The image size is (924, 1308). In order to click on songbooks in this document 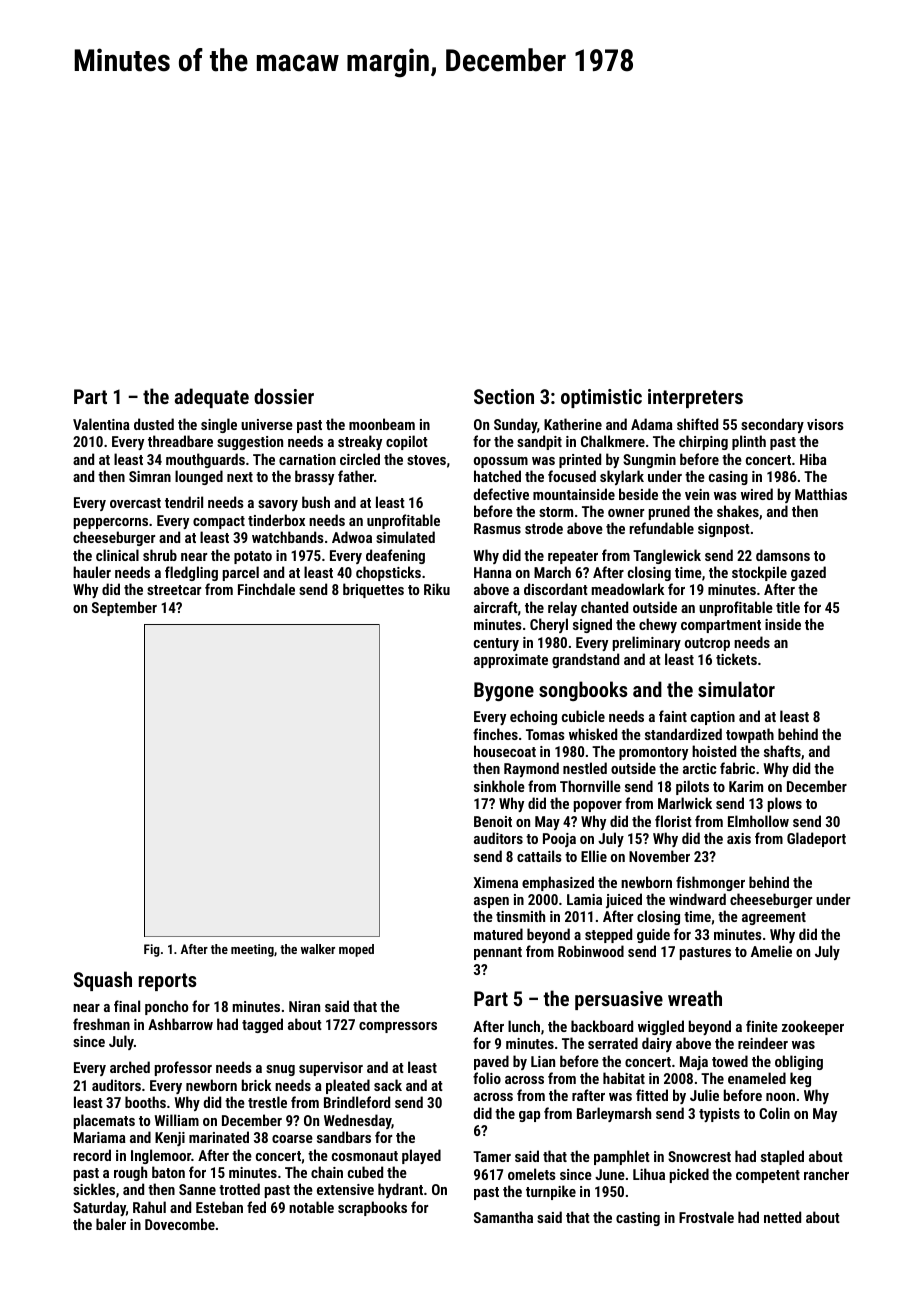, I will do `click(583, 691)`.
